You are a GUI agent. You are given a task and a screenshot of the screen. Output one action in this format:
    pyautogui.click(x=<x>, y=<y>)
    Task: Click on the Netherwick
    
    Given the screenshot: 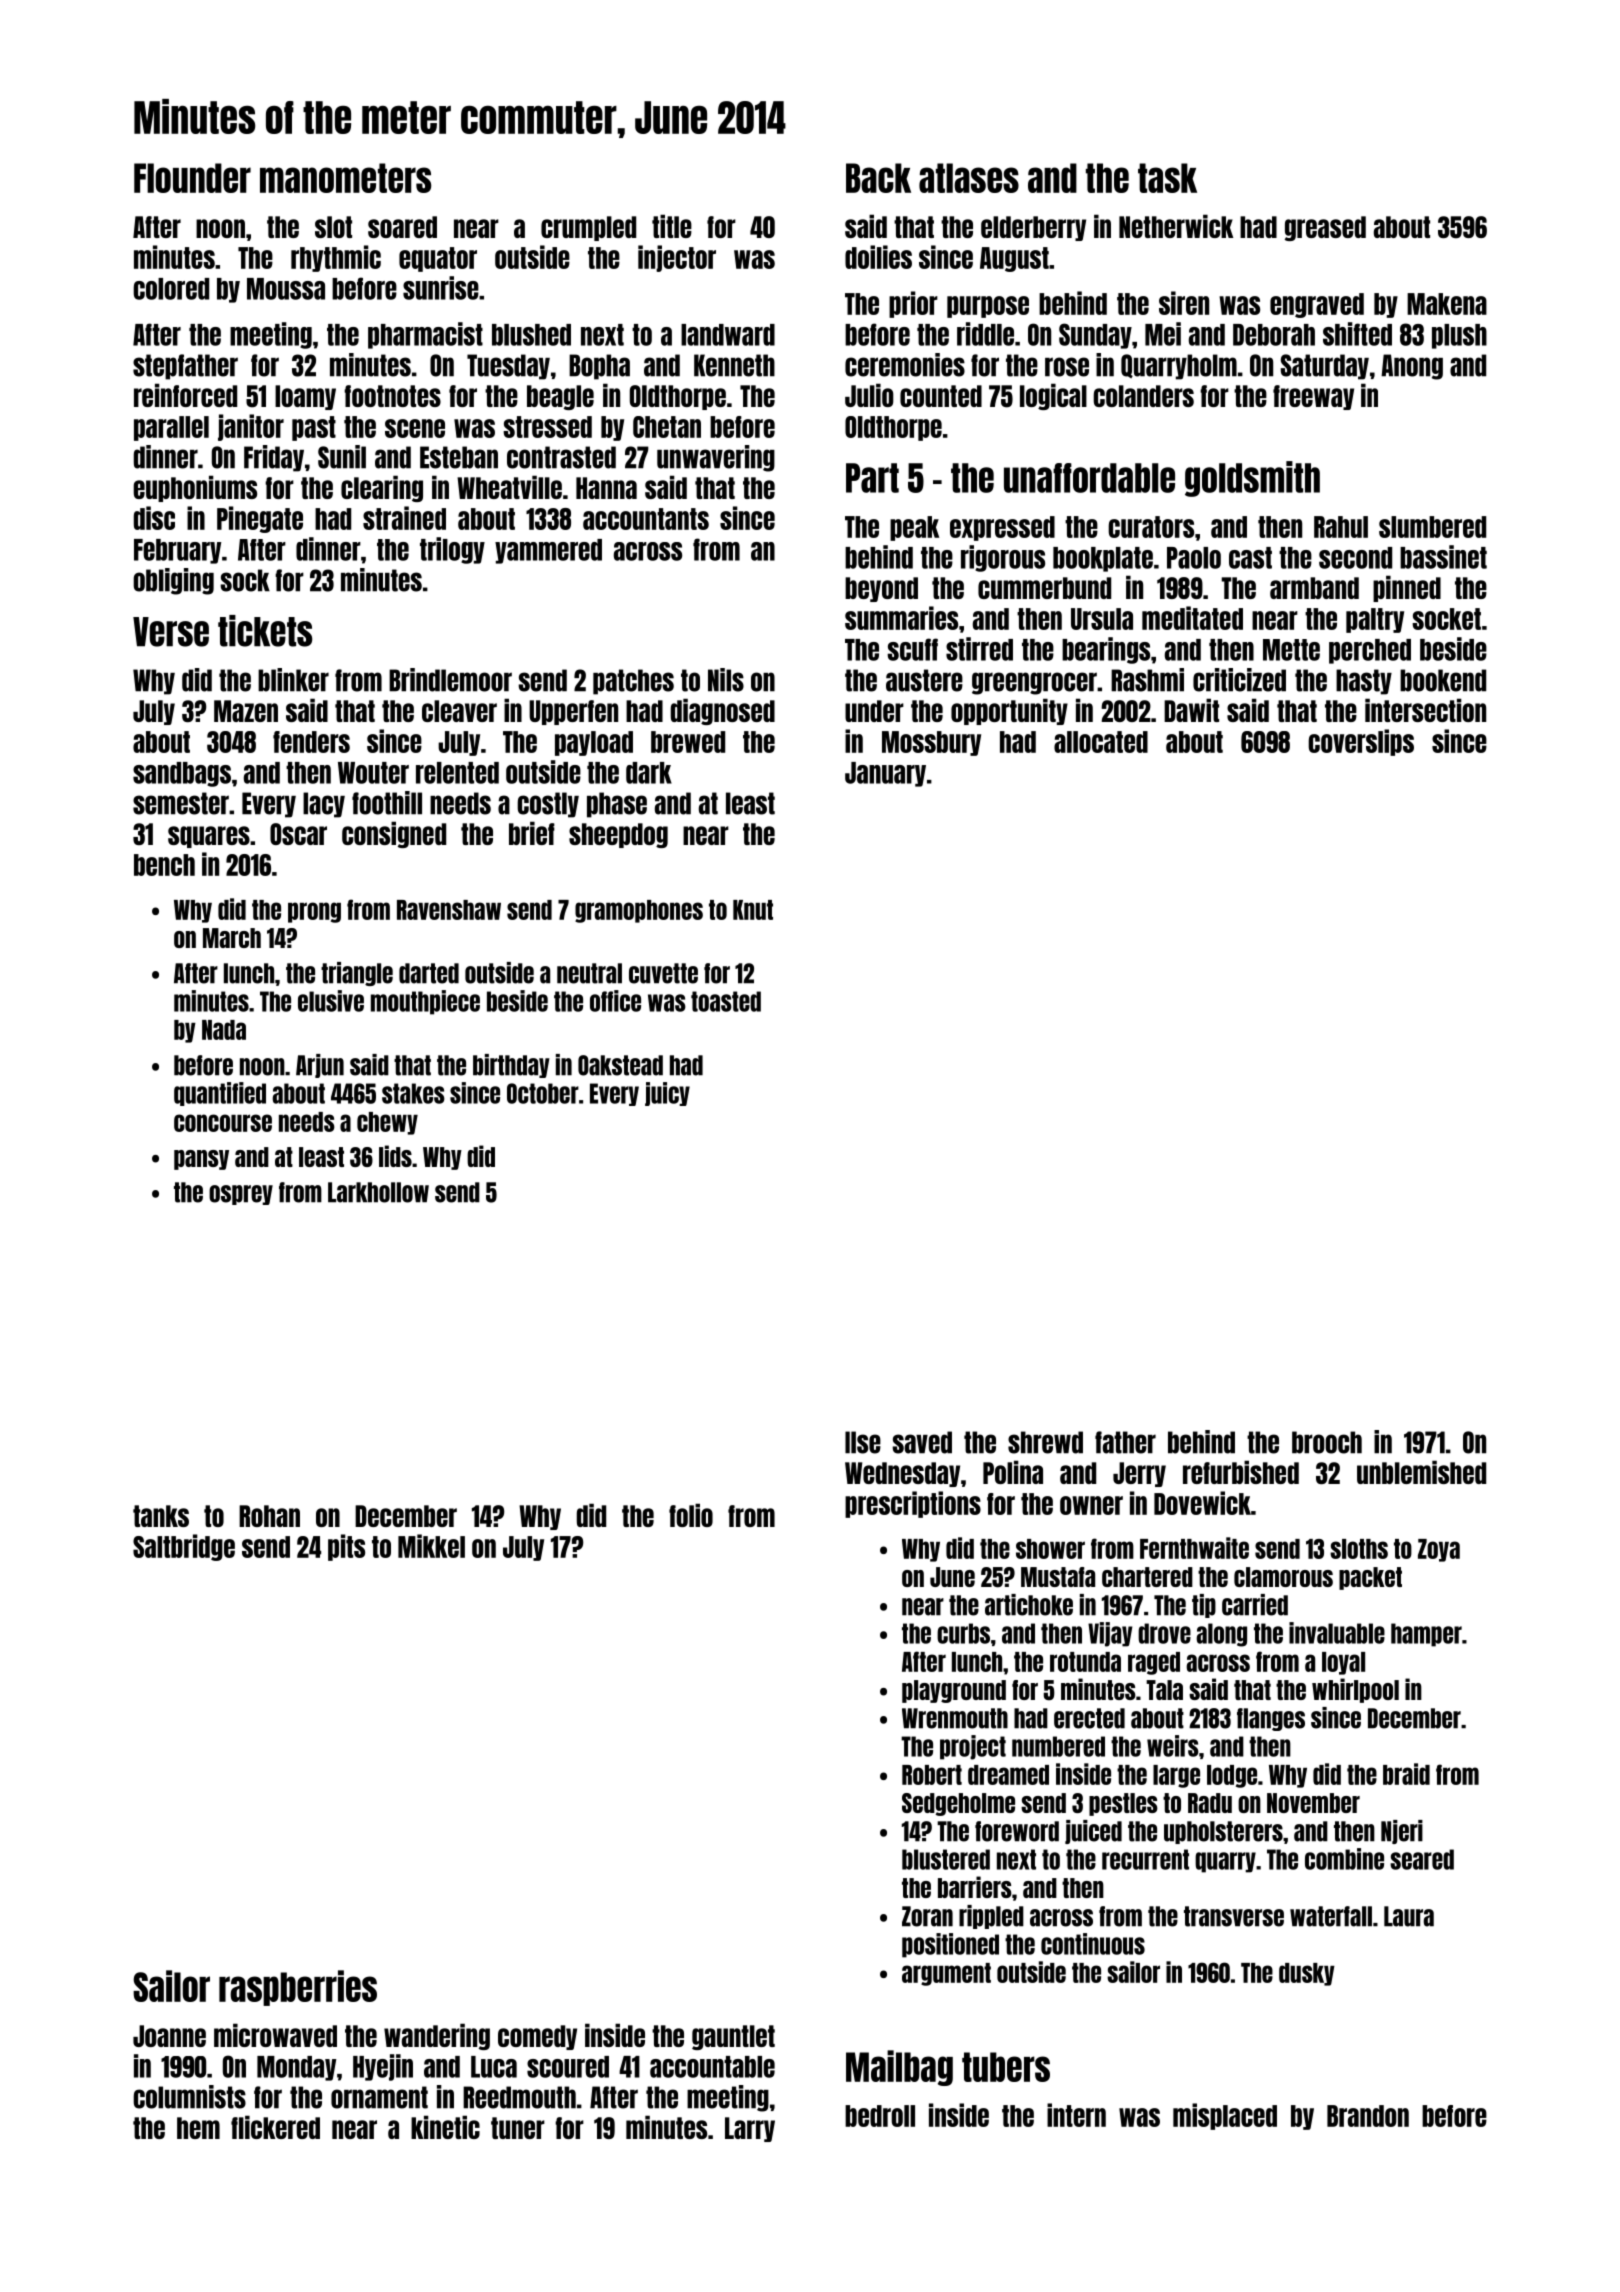 What is the action you would take?
    pyautogui.click(x=1176, y=226)
